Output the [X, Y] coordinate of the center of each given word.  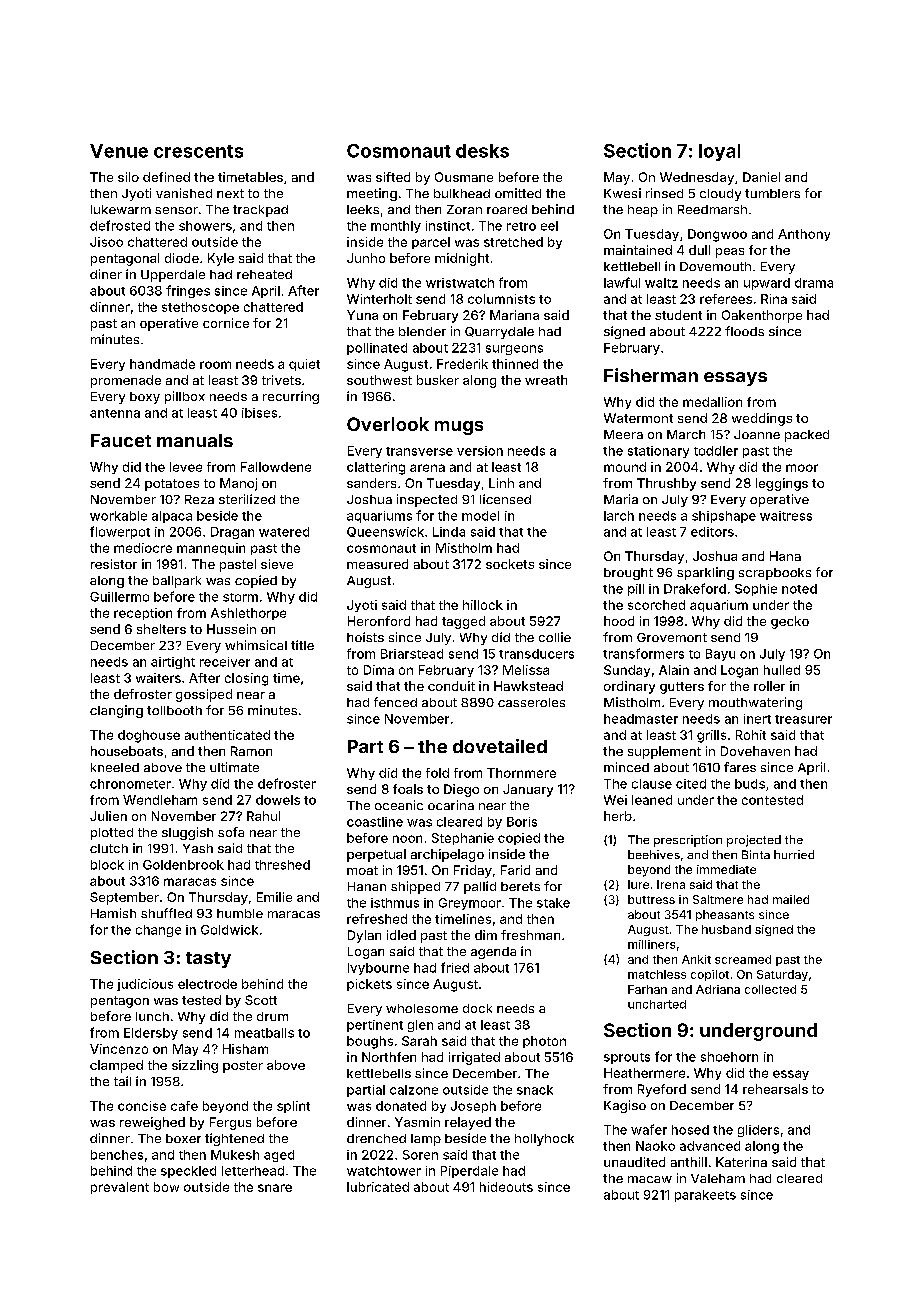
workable [118, 516]
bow [166, 1187]
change [158, 931]
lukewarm [121, 209]
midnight [462, 259]
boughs [370, 1042]
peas [730, 253]
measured [377, 564]
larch [619, 516]
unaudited [634, 1162]
